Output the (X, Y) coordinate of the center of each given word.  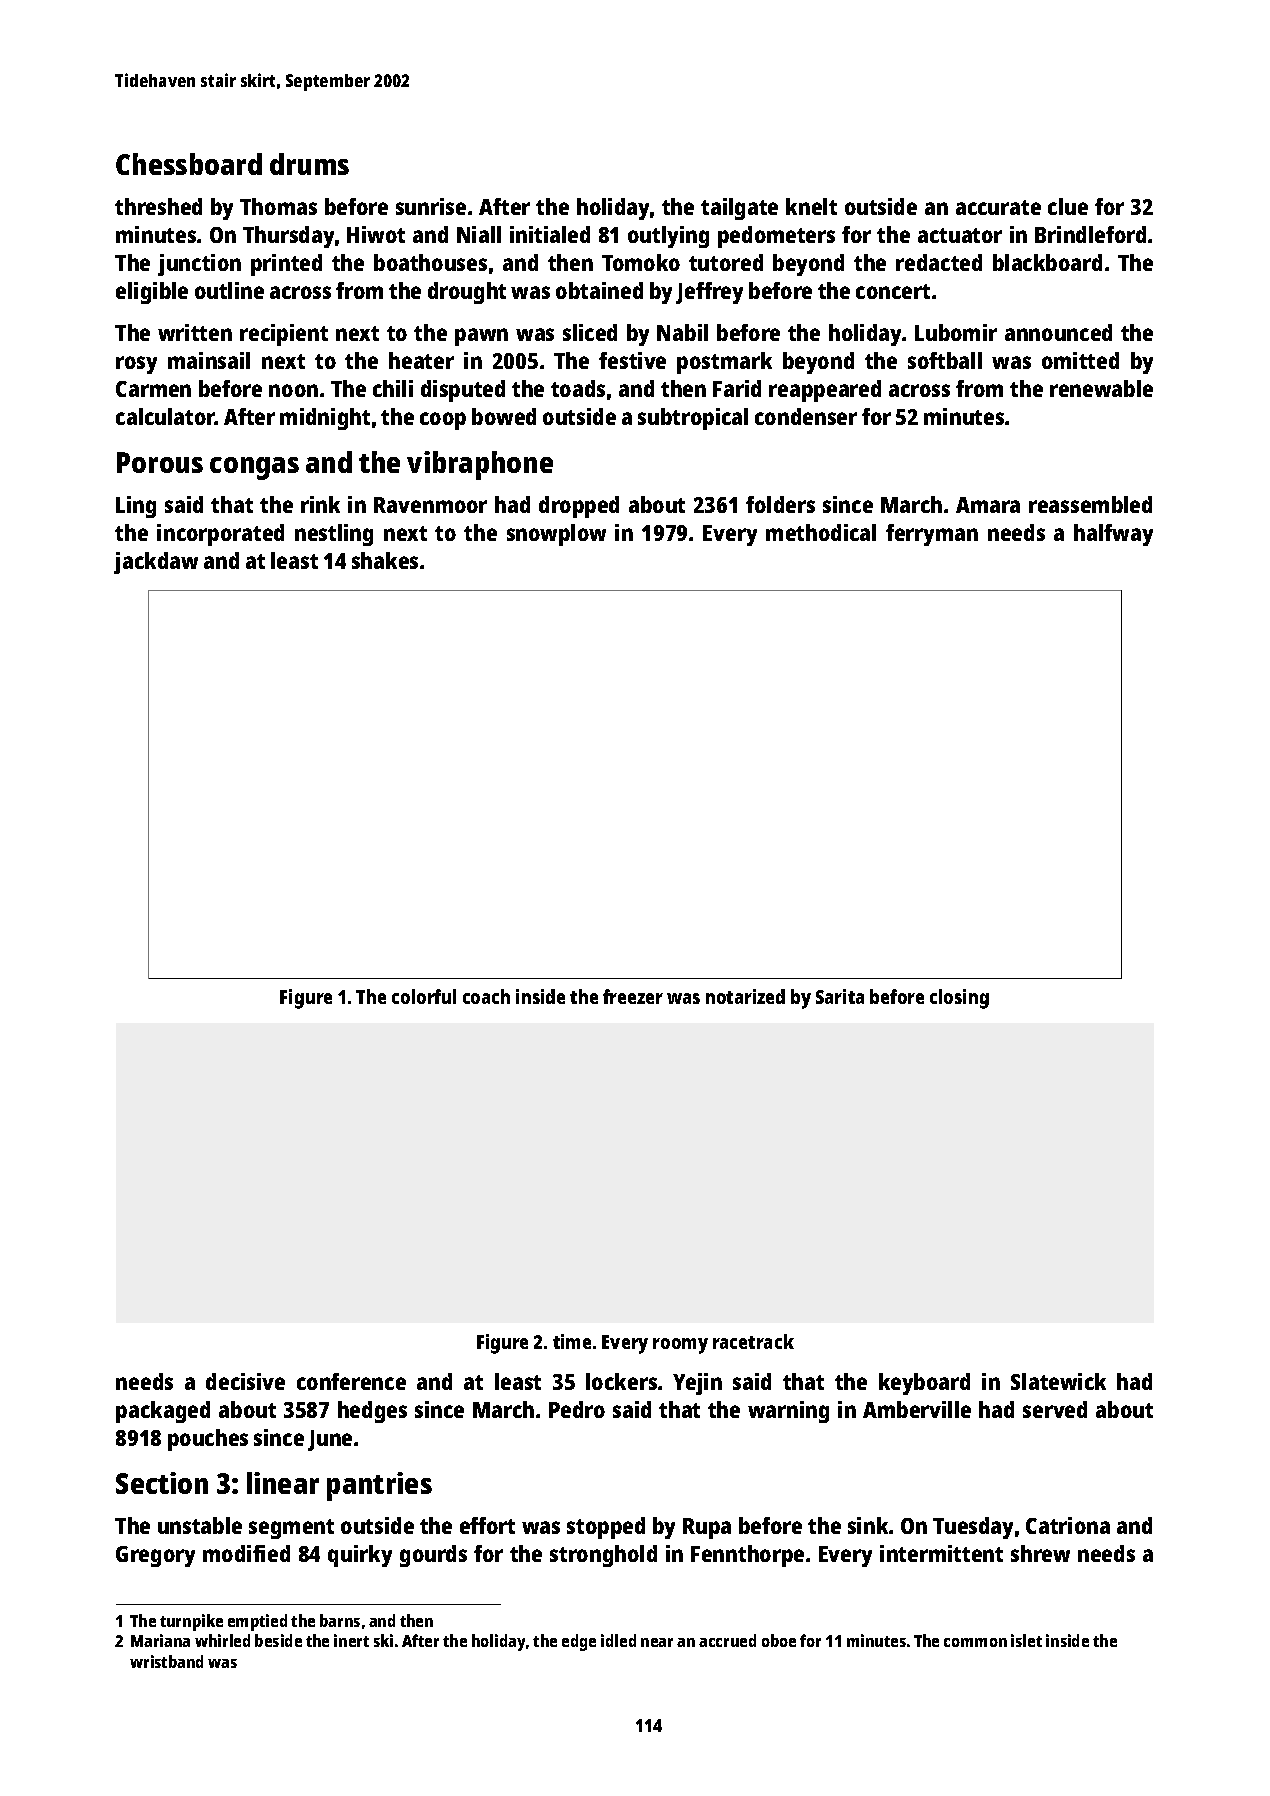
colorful (424, 996)
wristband (166, 1661)
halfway (1113, 535)
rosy (136, 365)
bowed (504, 416)
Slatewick (1058, 1381)
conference (351, 1381)
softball (945, 360)
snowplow (556, 535)
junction (199, 265)
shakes (385, 560)
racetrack (753, 1341)
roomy (680, 1346)
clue (1068, 206)
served (1055, 1409)
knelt (811, 206)
